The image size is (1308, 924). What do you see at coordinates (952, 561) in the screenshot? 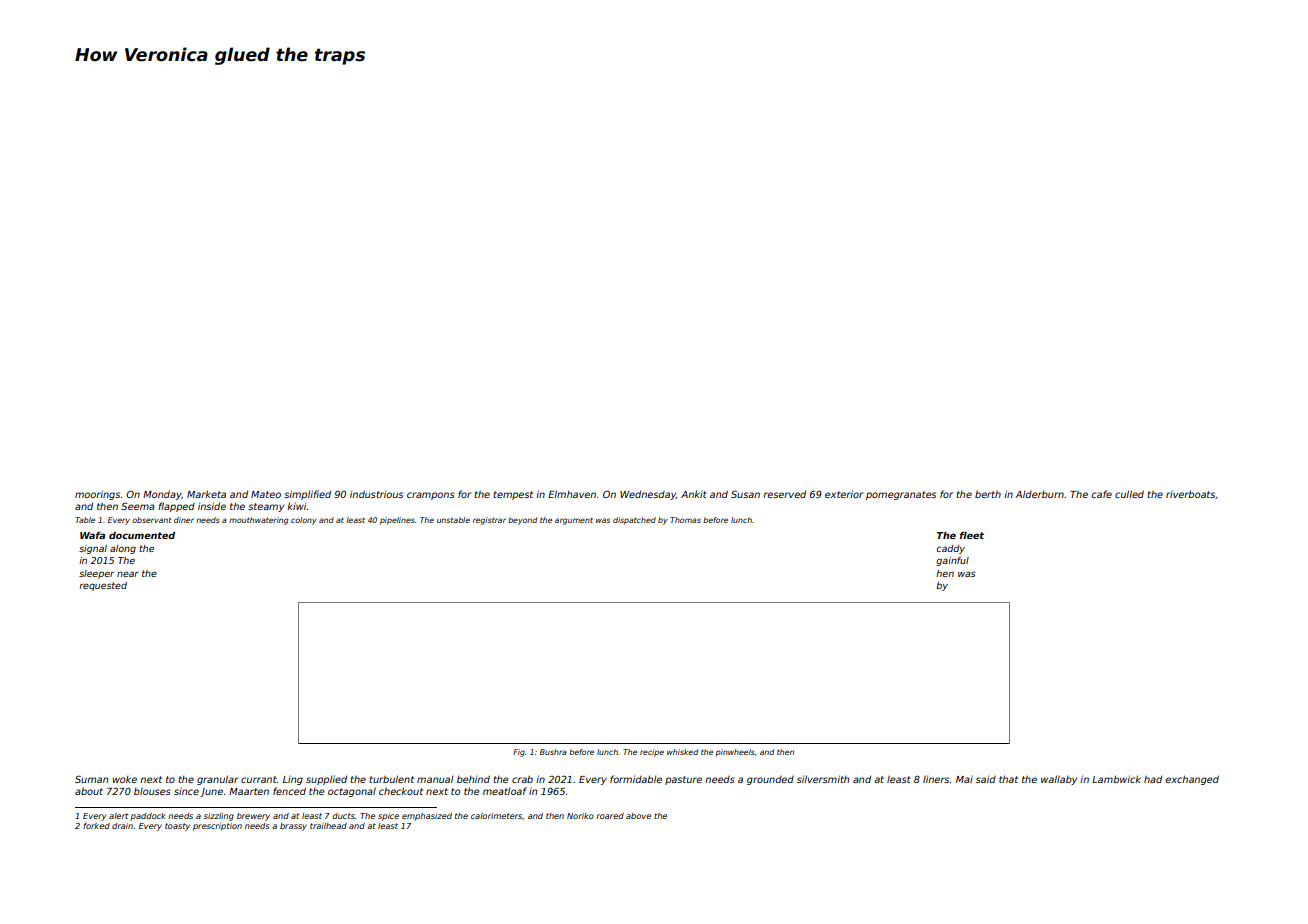
I see `gainful` at bounding box center [952, 561].
